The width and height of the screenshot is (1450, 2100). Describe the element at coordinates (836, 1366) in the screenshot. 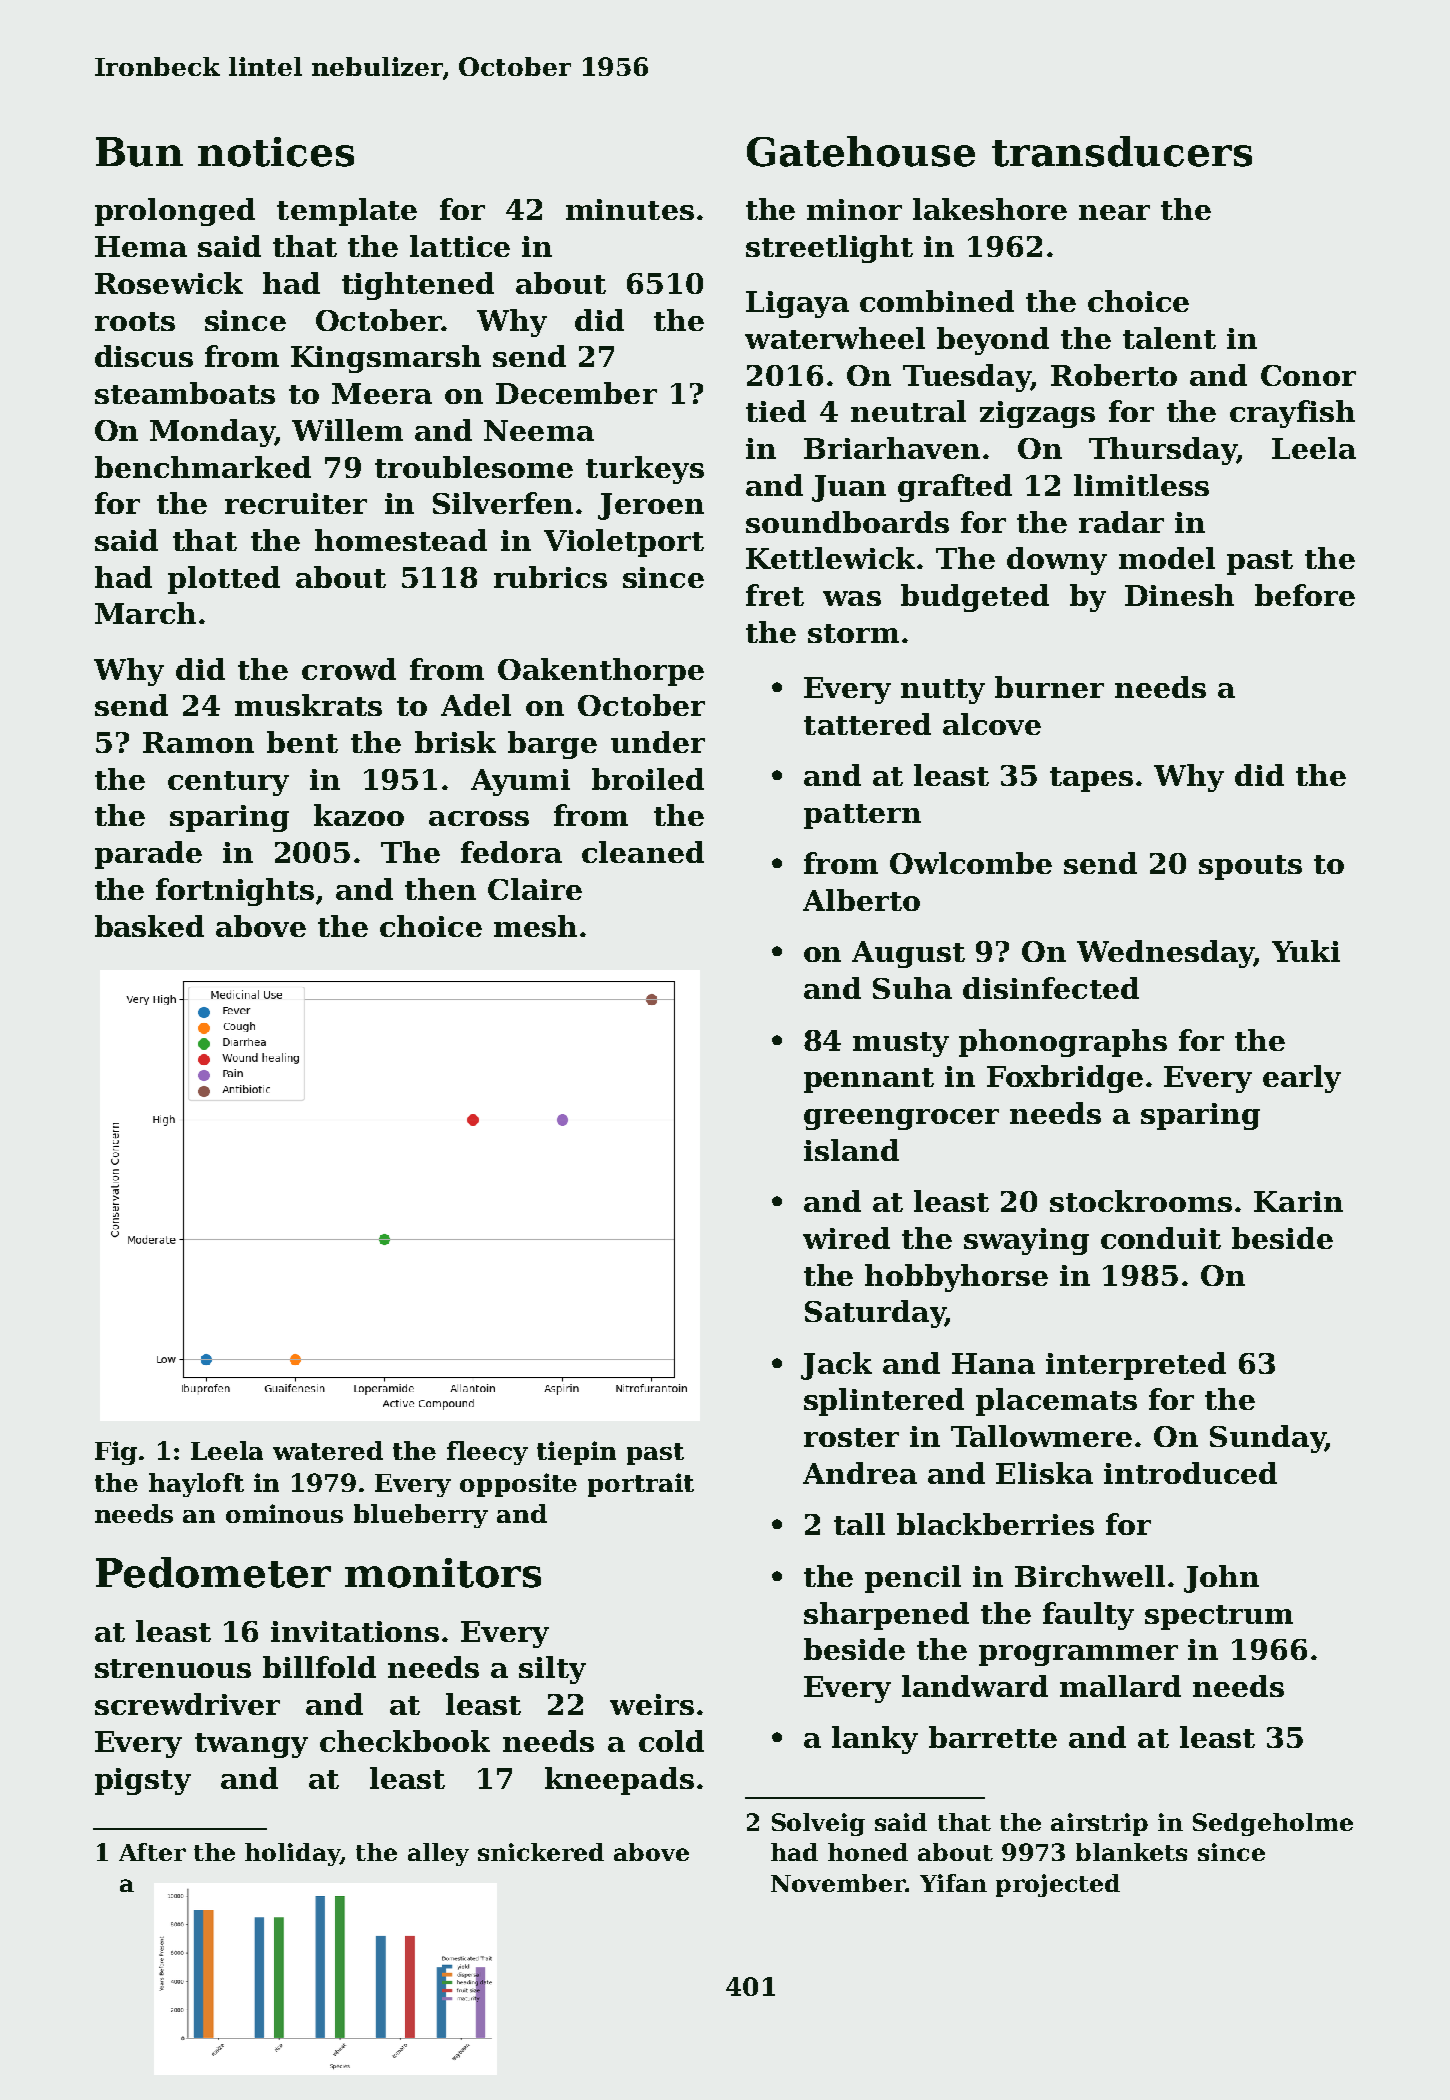

I see `Jack` at that location.
